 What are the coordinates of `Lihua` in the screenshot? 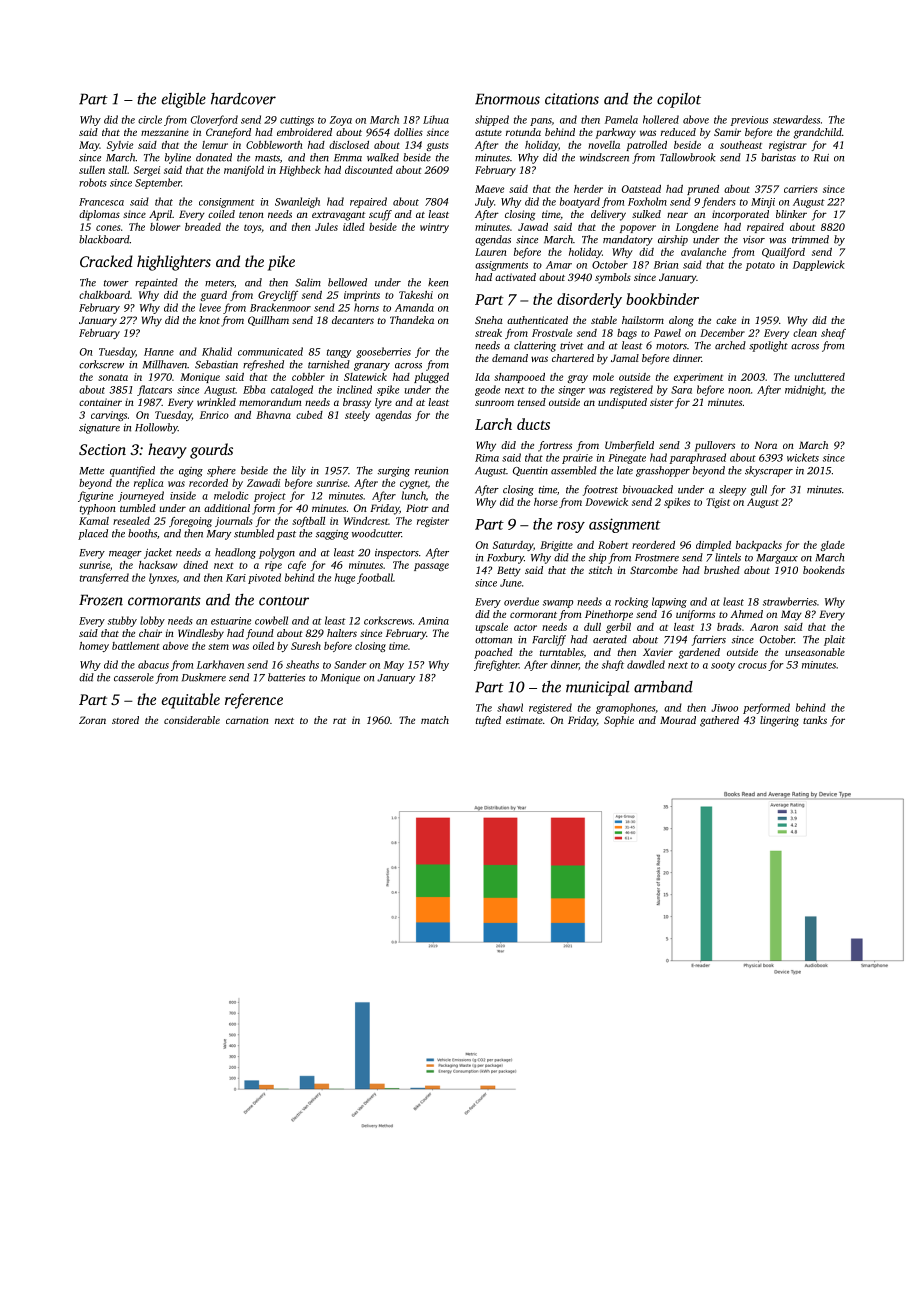 It's located at (436, 119).
